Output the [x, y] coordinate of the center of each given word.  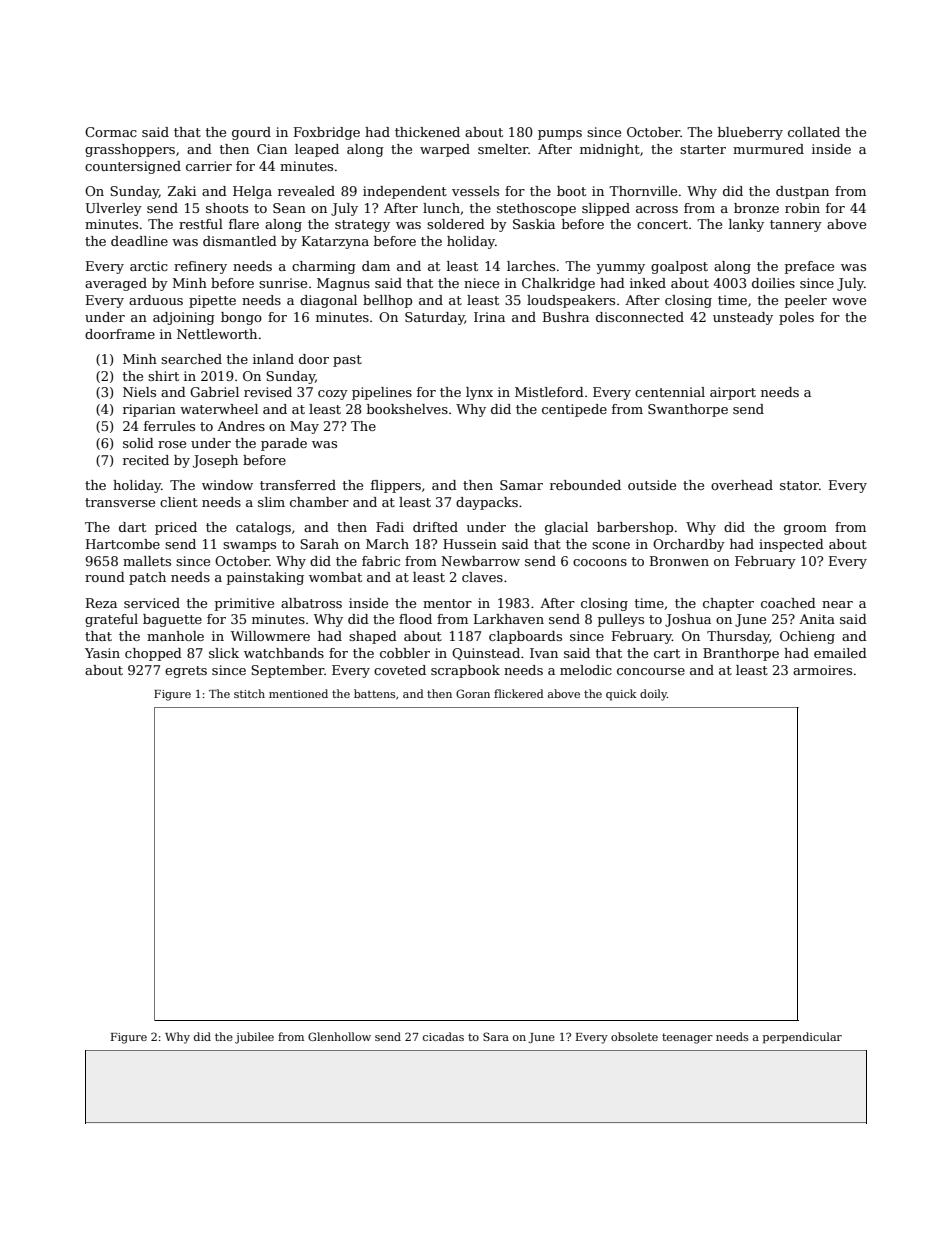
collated [814, 132]
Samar [521, 485]
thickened [427, 132]
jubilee [254, 1038]
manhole [175, 636]
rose [172, 444]
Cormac [111, 132]
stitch [249, 693]
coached [788, 603]
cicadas [443, 1036]
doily [653, 695]
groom [805, 530]
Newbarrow [480, 561]
